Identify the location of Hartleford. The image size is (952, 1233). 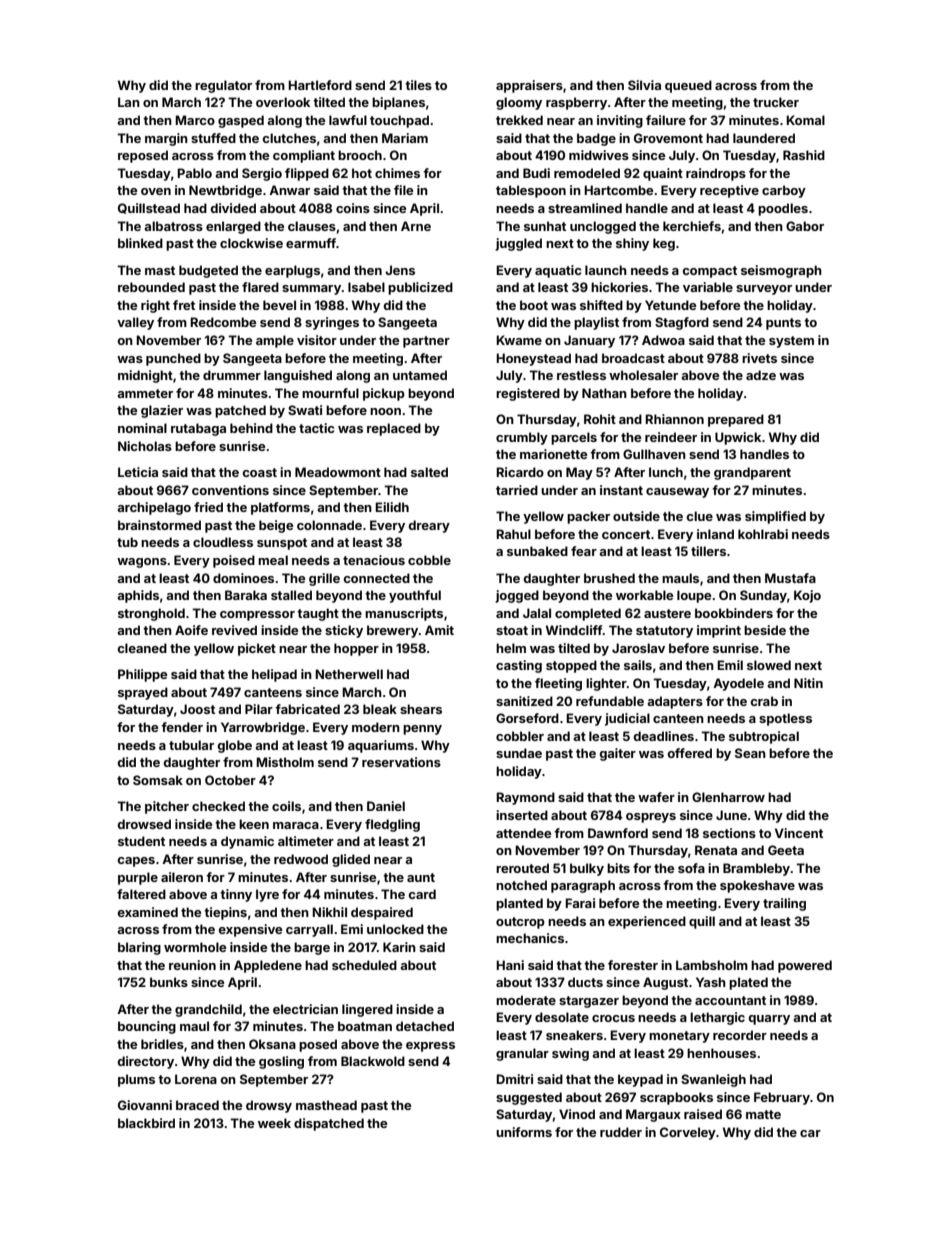
(320, 85).
